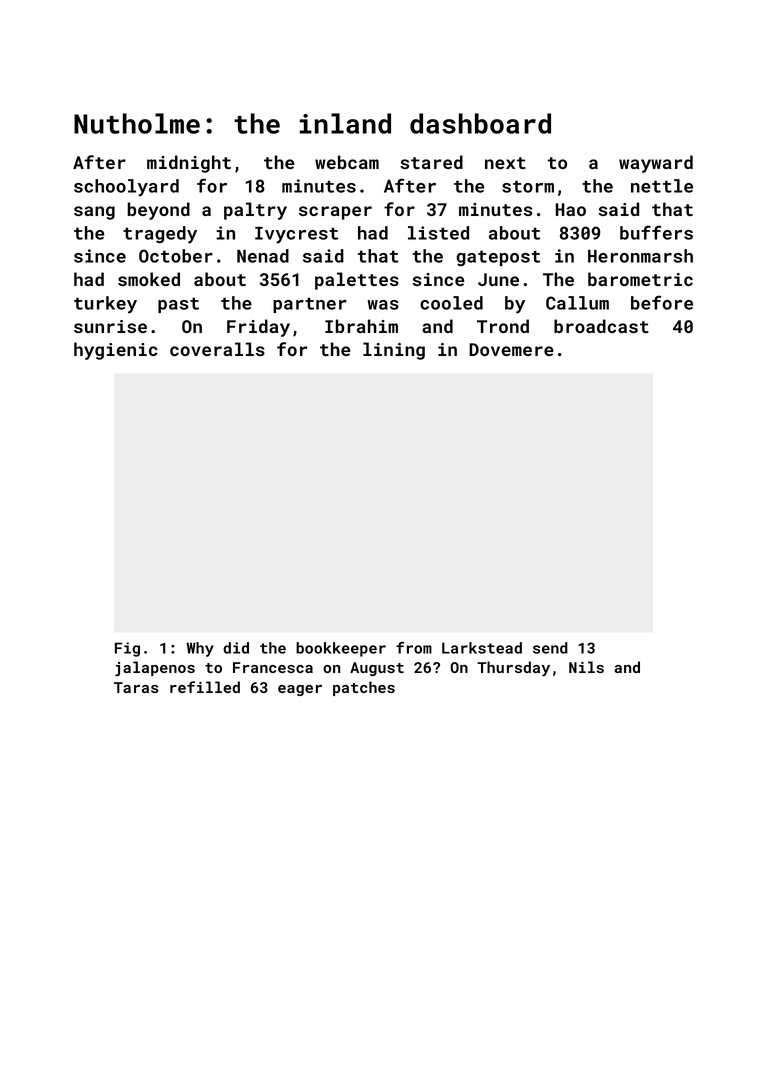  What do you see at coordinates (394, 351) in the screenshot?
I see `lining` at bounding box center [394, 351].
